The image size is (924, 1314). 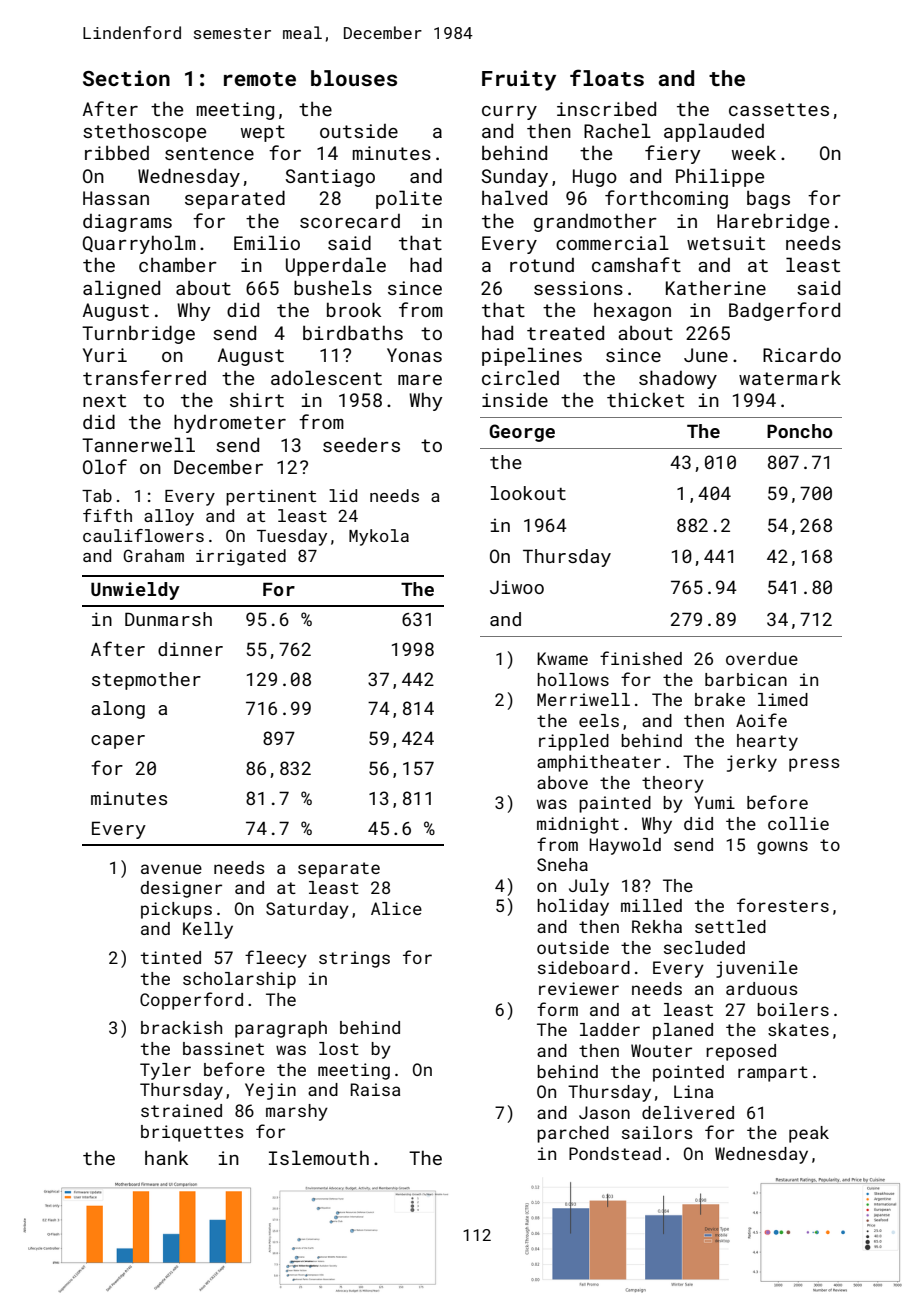 What do you see at coordinates (798, 823) in the document?
I see `collie` at bounding box center [798, 823].
